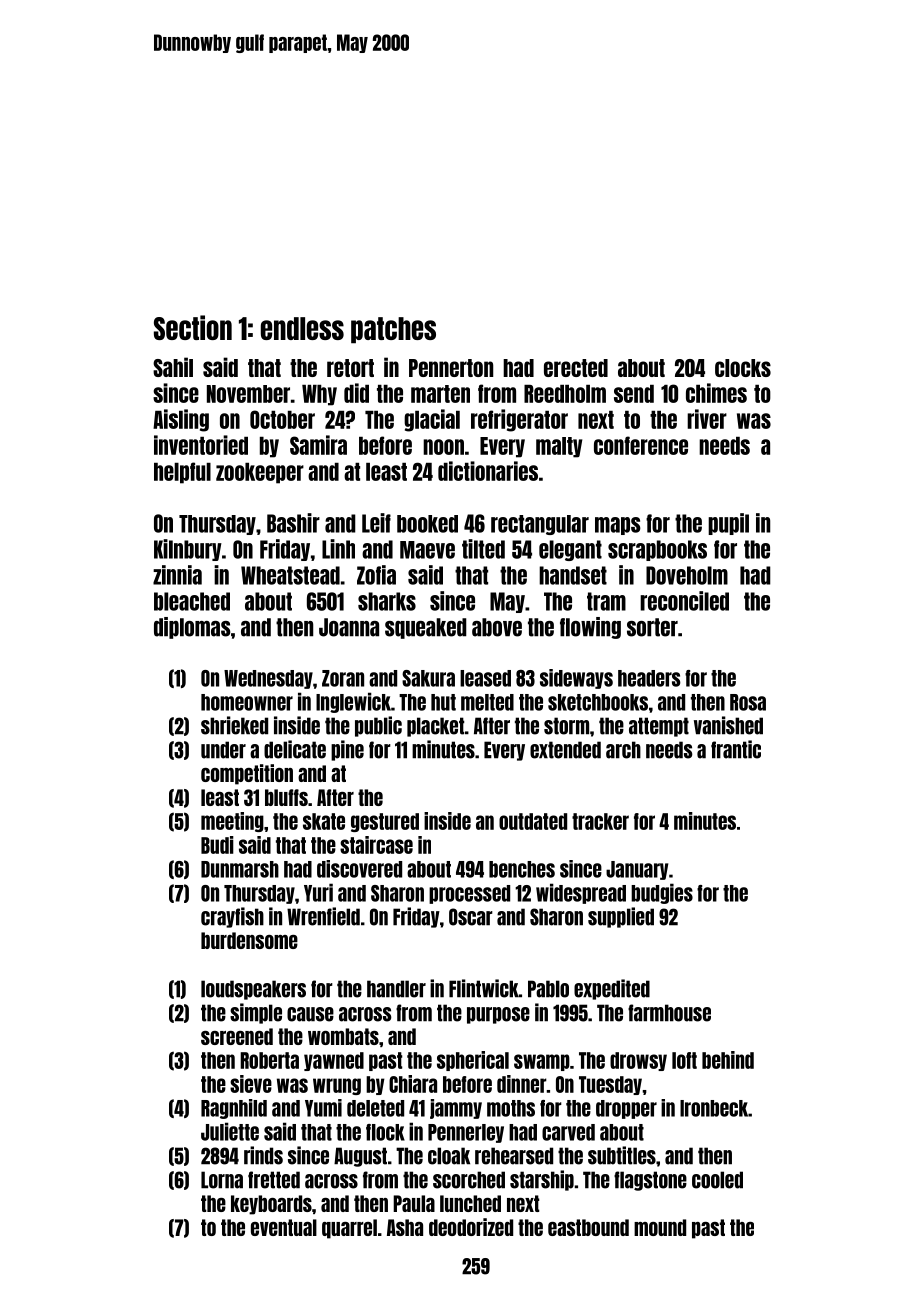 The width and height of the page is (924, 1311). Describe the element at coordinates (714, 1108) in the page. I see `Ironbeck` at that location.
